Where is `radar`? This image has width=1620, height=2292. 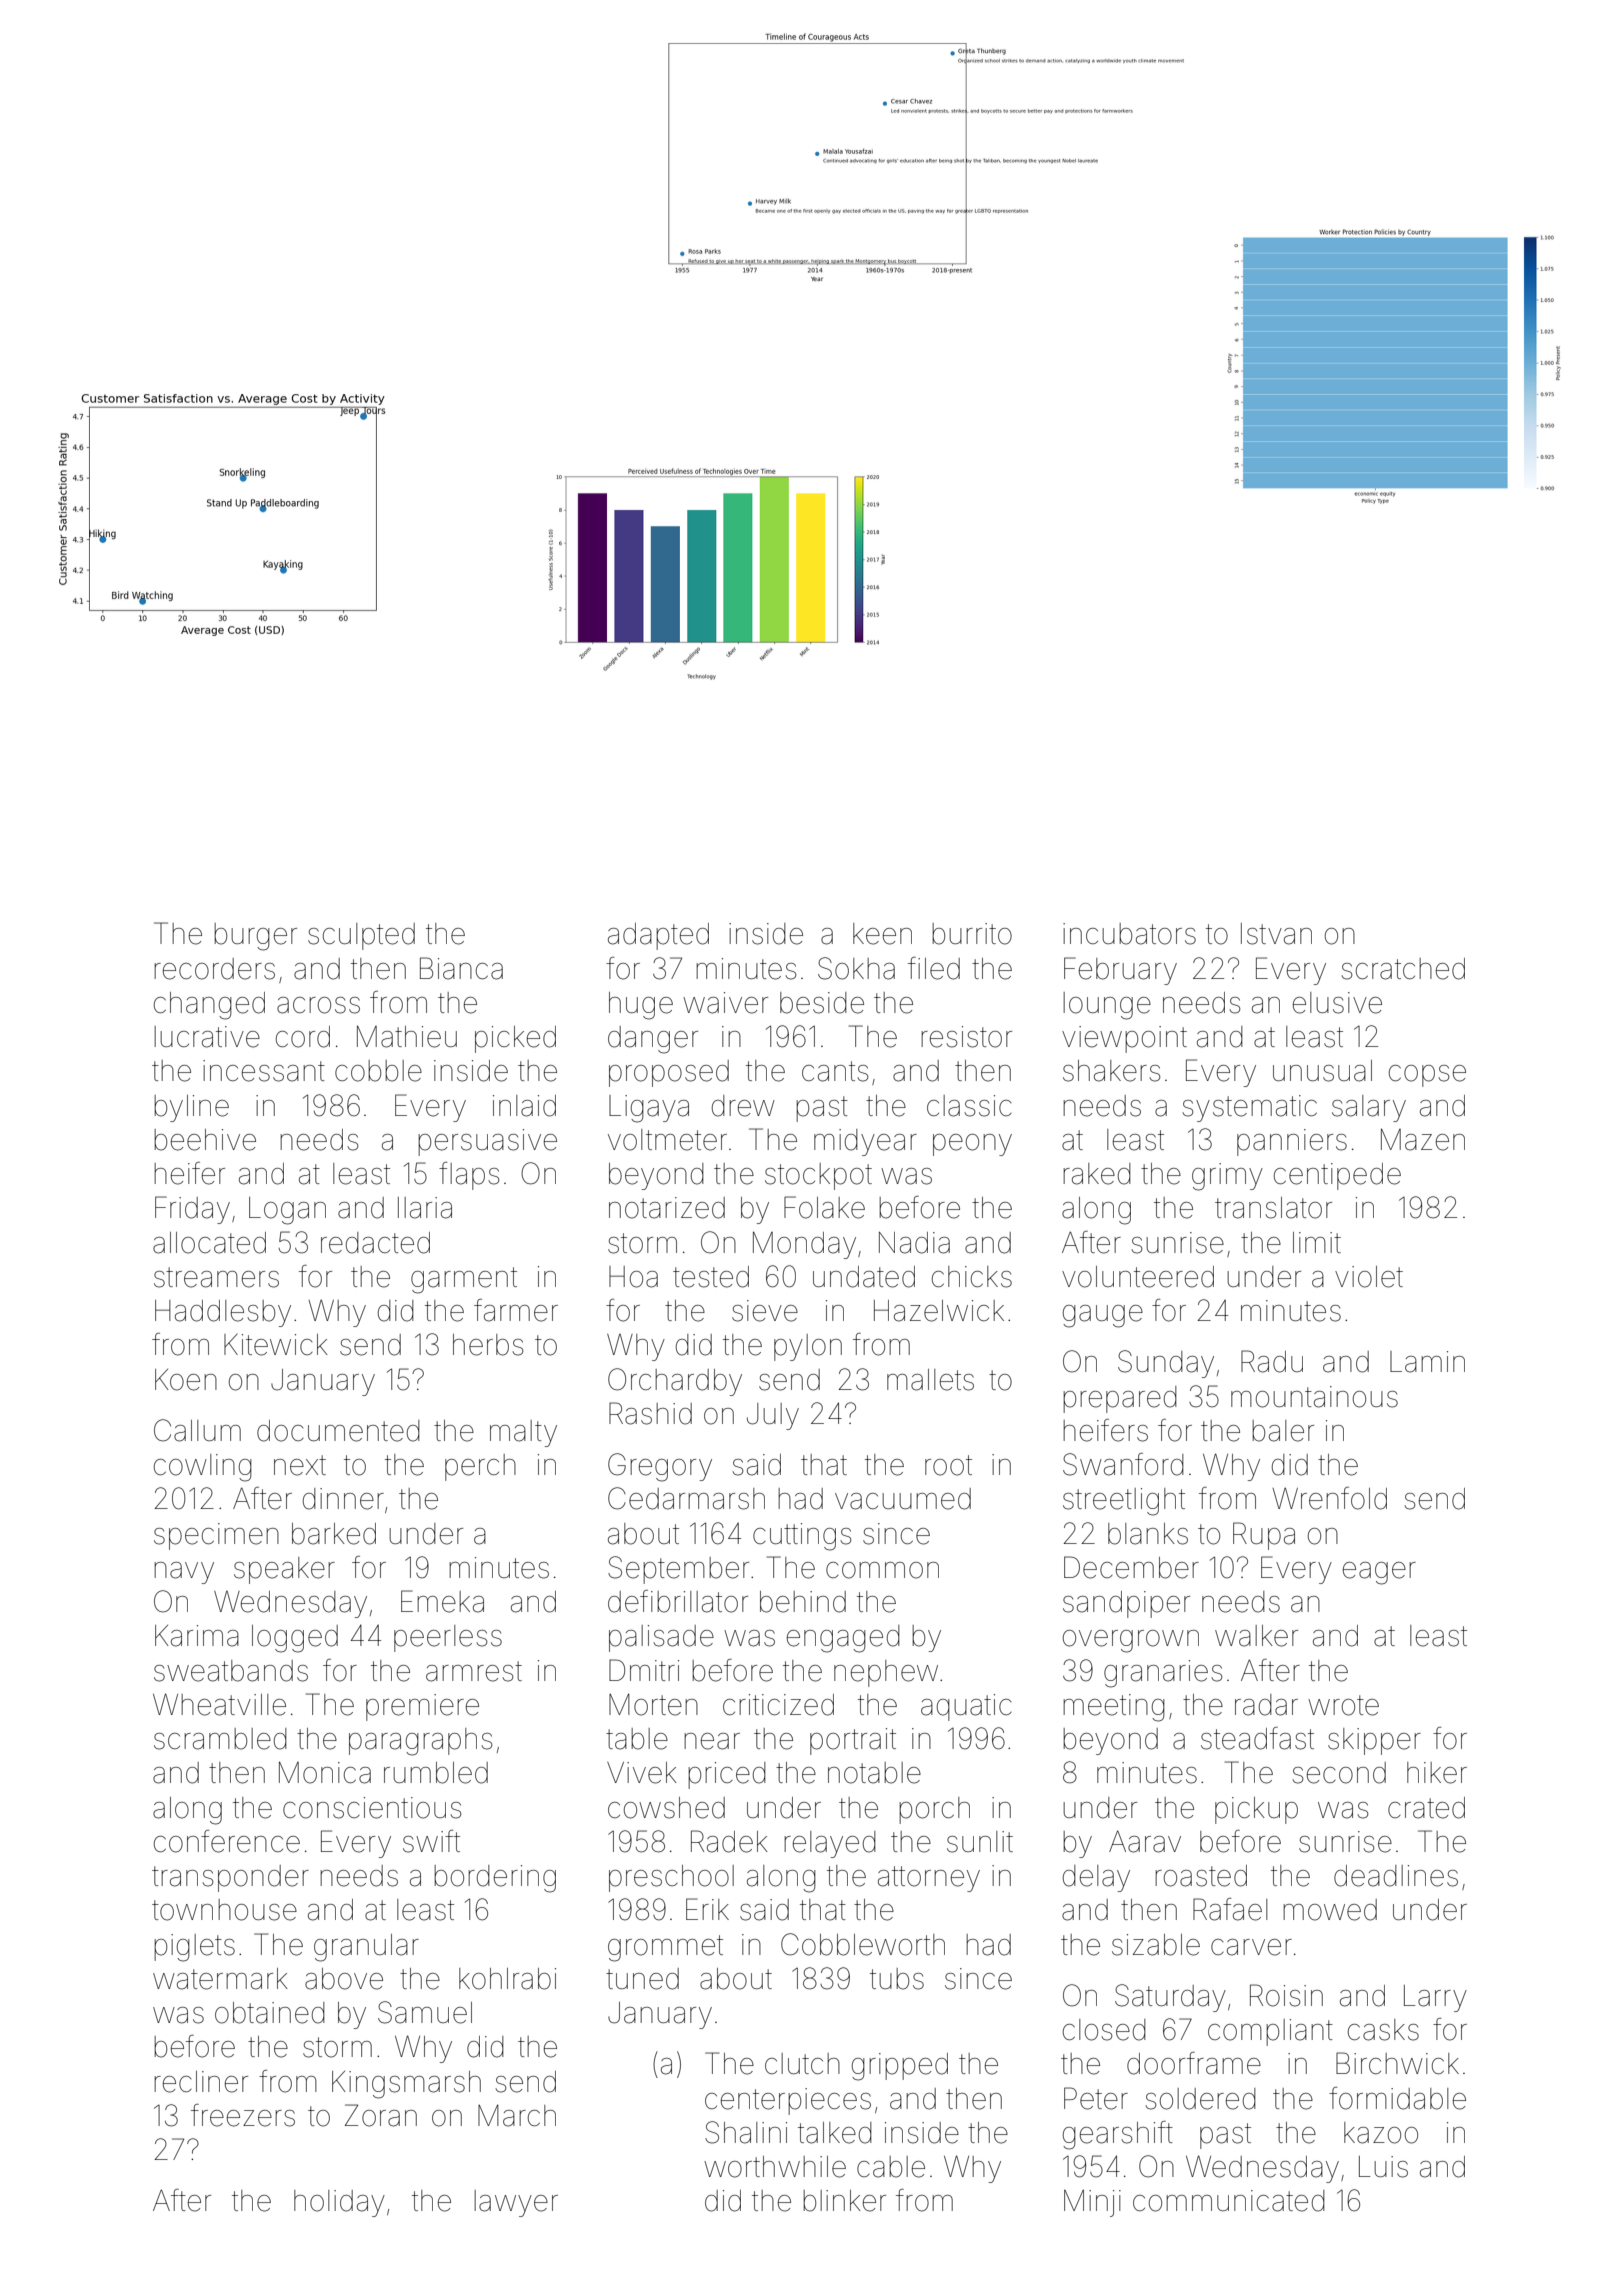 radar is located at coordinates (1266, 1705).
